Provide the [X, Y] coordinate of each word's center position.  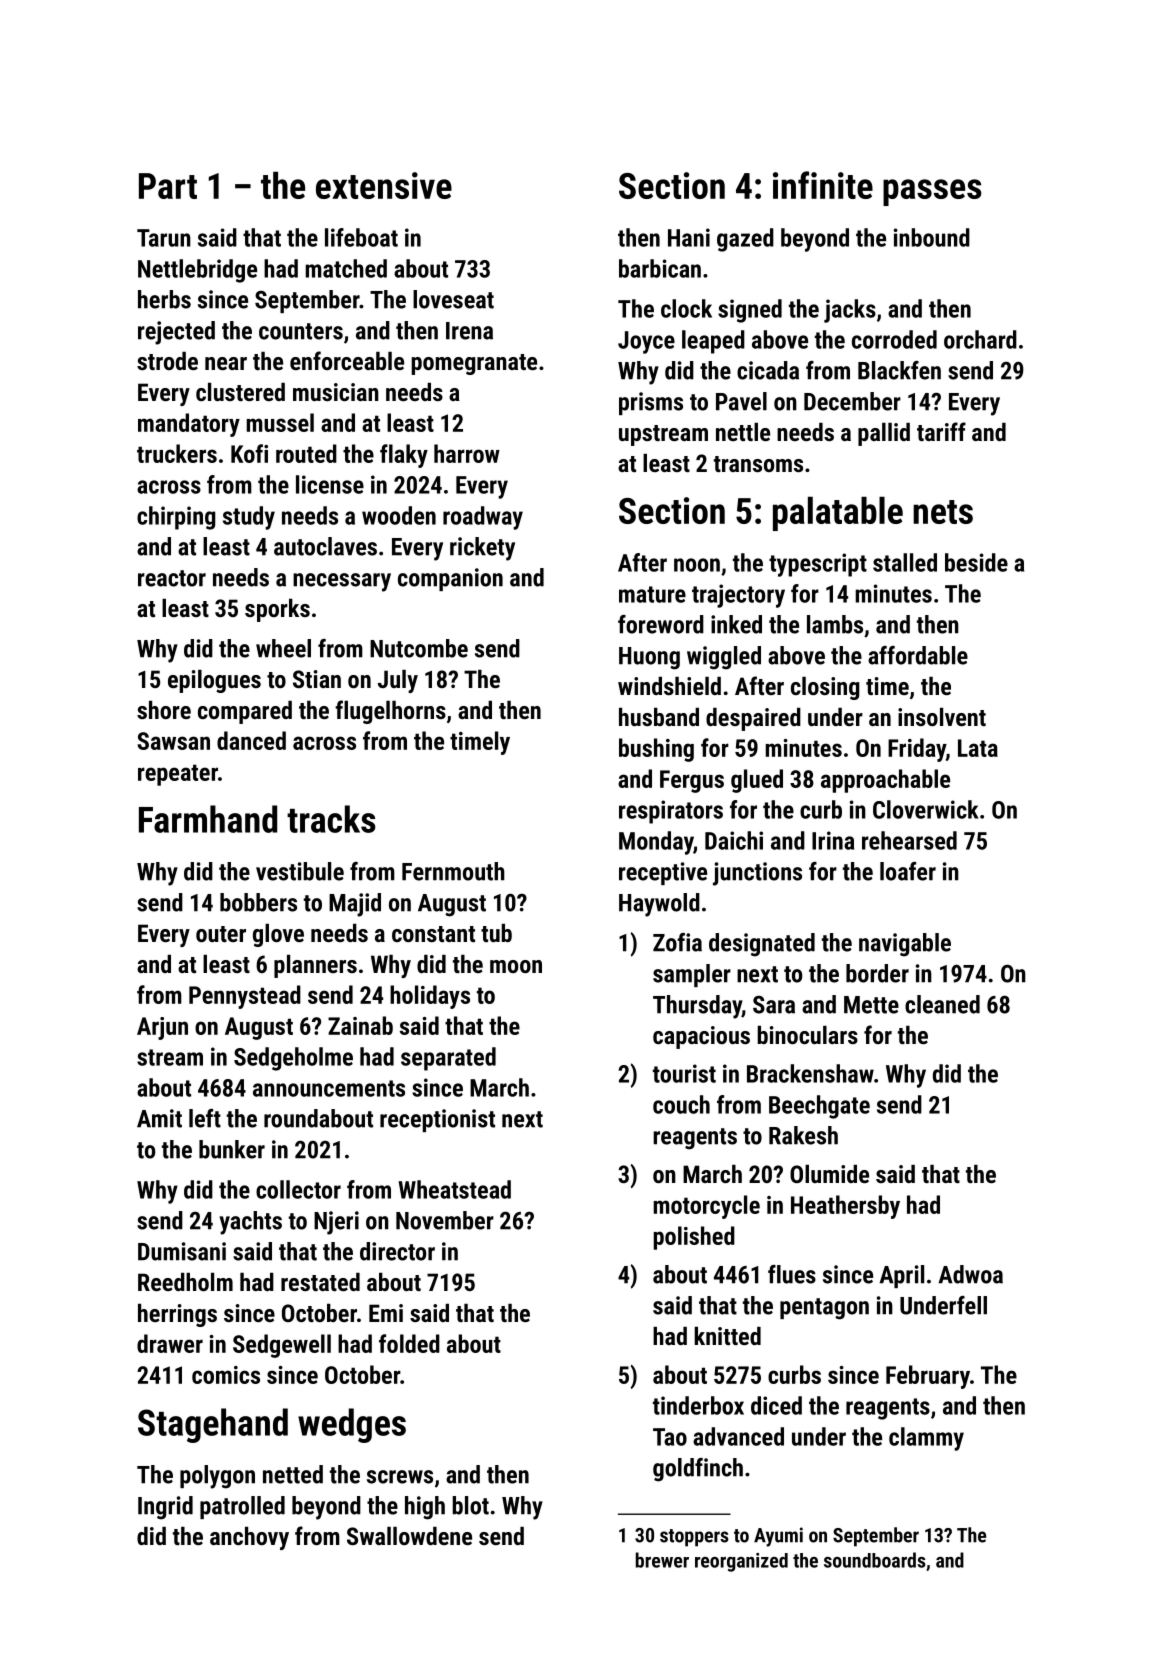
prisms [651, 403]
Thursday [697, 1007]
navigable [905, 945]
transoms [758, 464]
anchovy [249, 1538]
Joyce [646, 342]
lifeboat [361, 237]
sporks [277, 610]
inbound [932, 237]
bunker [232, 1149]
